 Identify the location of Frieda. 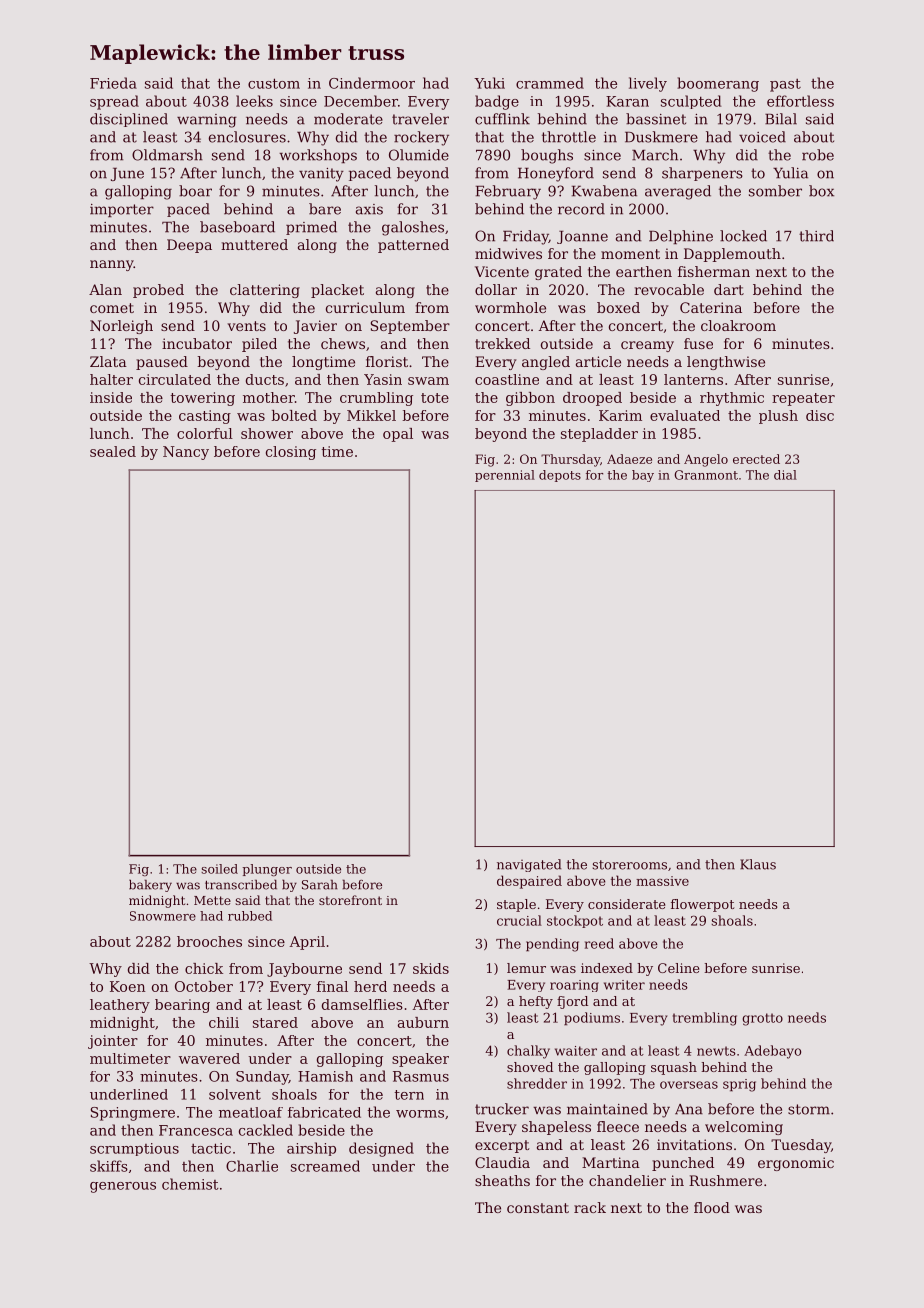
(113, 83).
